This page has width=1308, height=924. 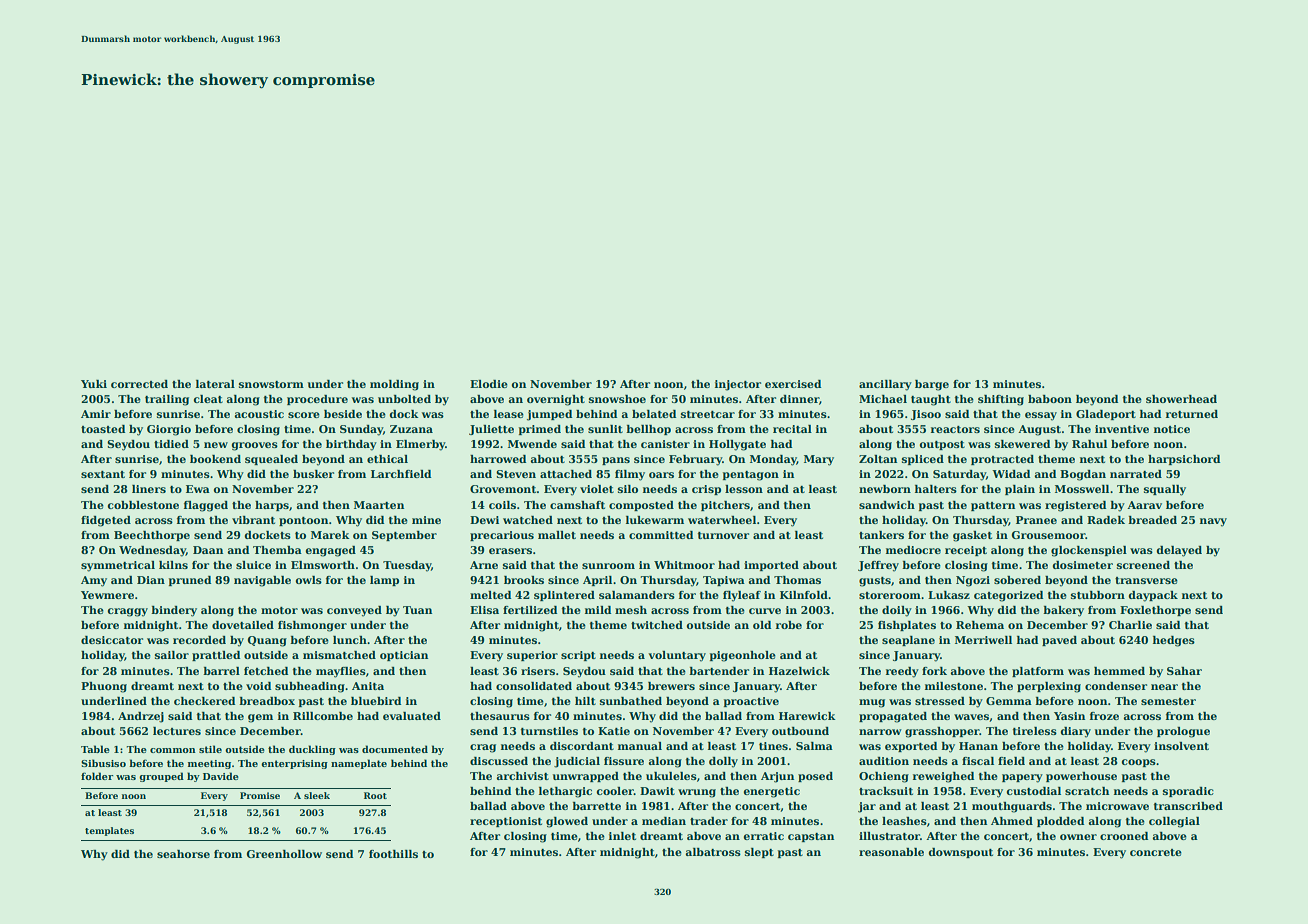 What do you see at coordinates (1104, 716) in the page?
I see `froze` at bounding box center [1104, 716].
